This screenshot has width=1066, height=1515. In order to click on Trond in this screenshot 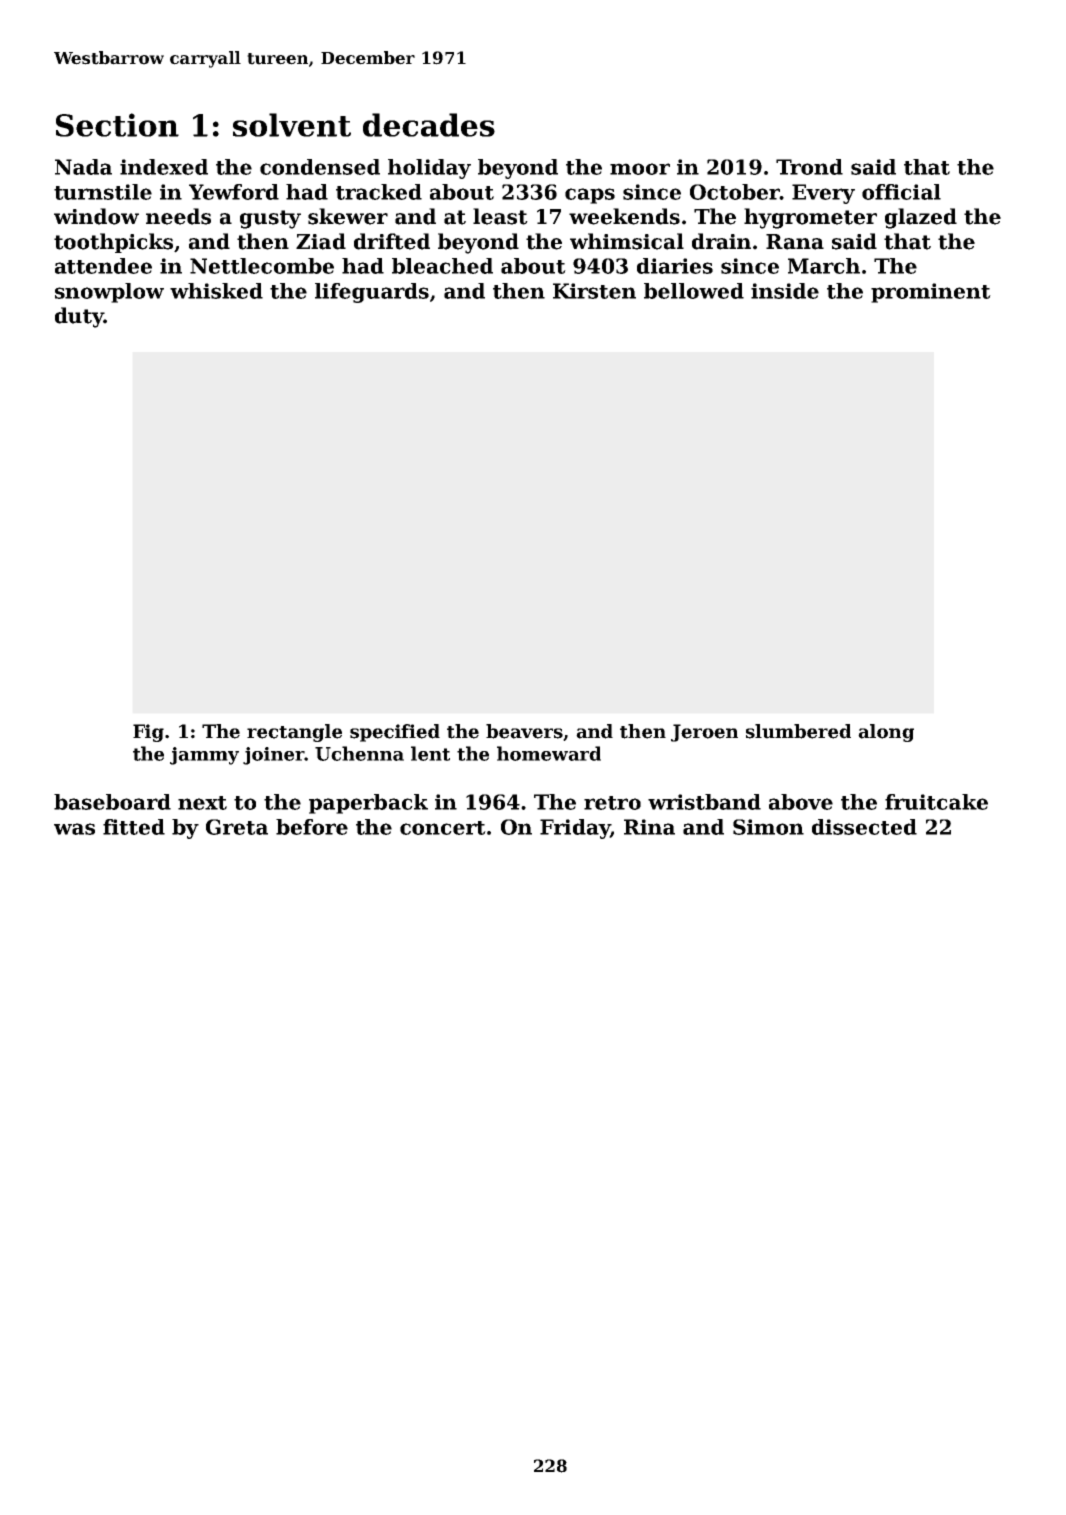, I will do `click(809, 167)`.
